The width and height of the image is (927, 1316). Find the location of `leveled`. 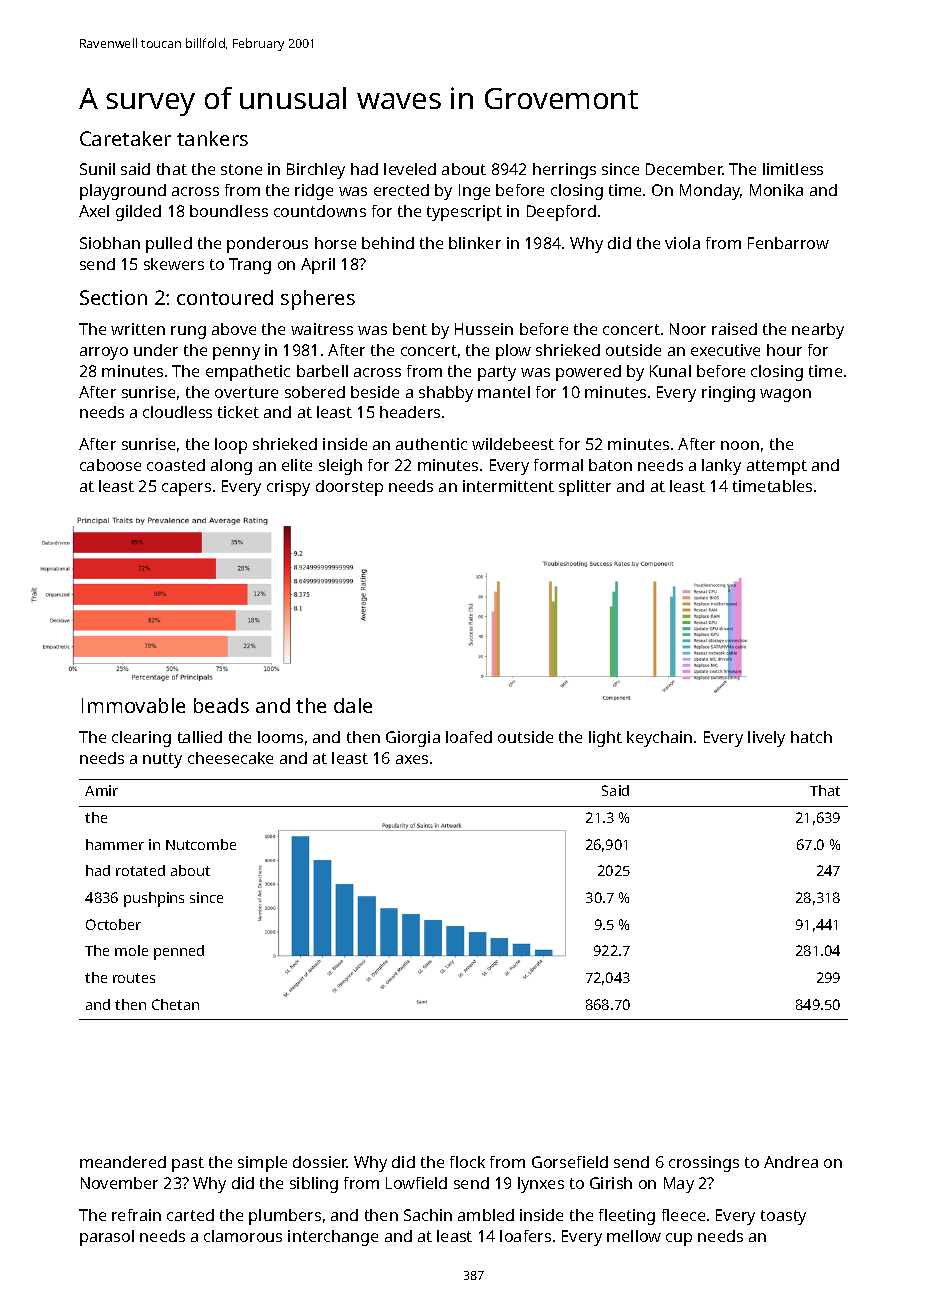

leveled is located at coordinates (410, 169).
